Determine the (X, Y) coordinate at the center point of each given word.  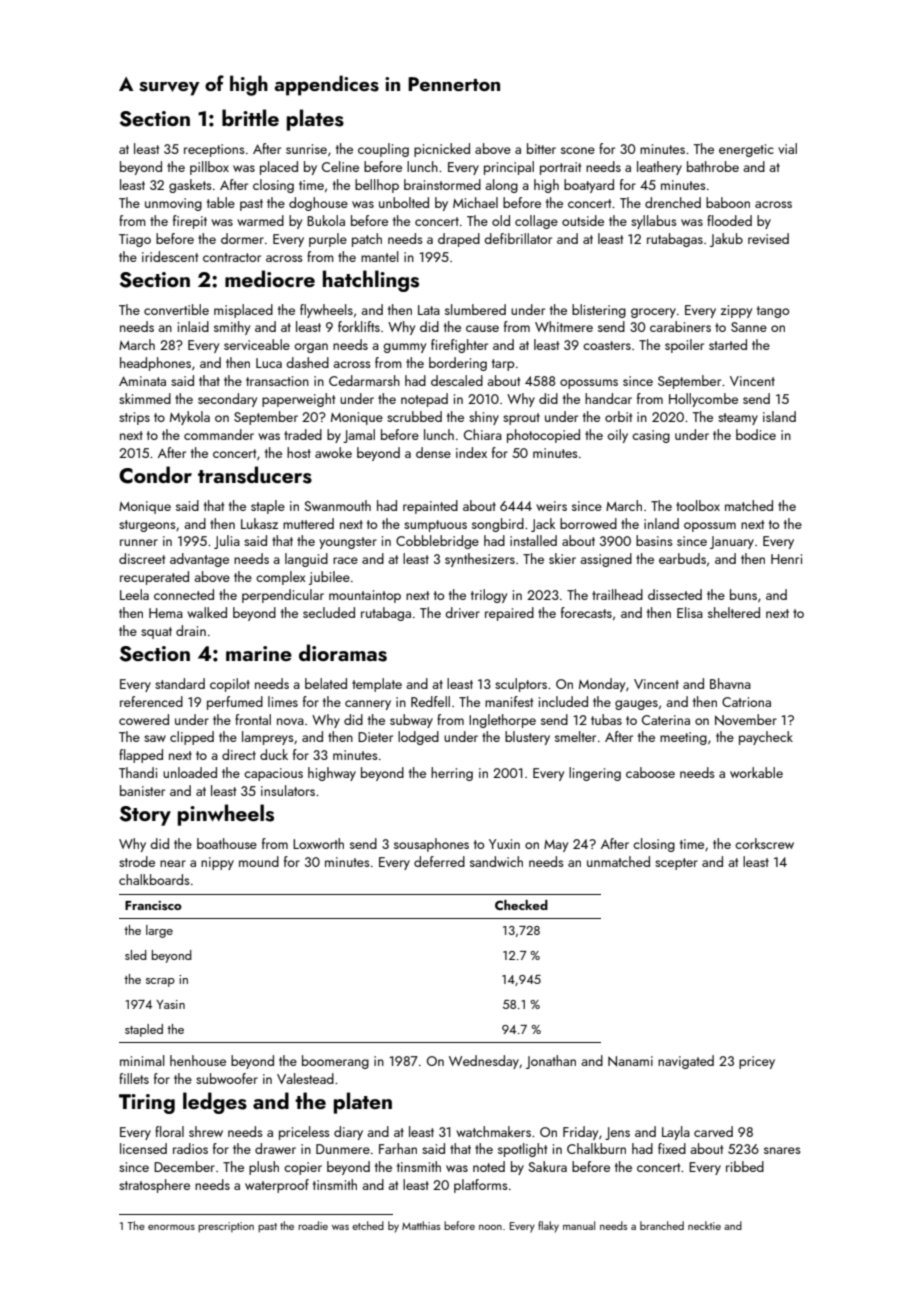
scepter (676, 864)
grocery (653, 313)
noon (490, 1227)
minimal (142, 1060)
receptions (214, 150)
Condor (155, 475)
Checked (521, 905)
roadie (313, 1225)
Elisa (690, 612)
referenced (151, 701)
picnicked (442, 150)
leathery (659, 168)
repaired (509, 614)
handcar (608, 398)
